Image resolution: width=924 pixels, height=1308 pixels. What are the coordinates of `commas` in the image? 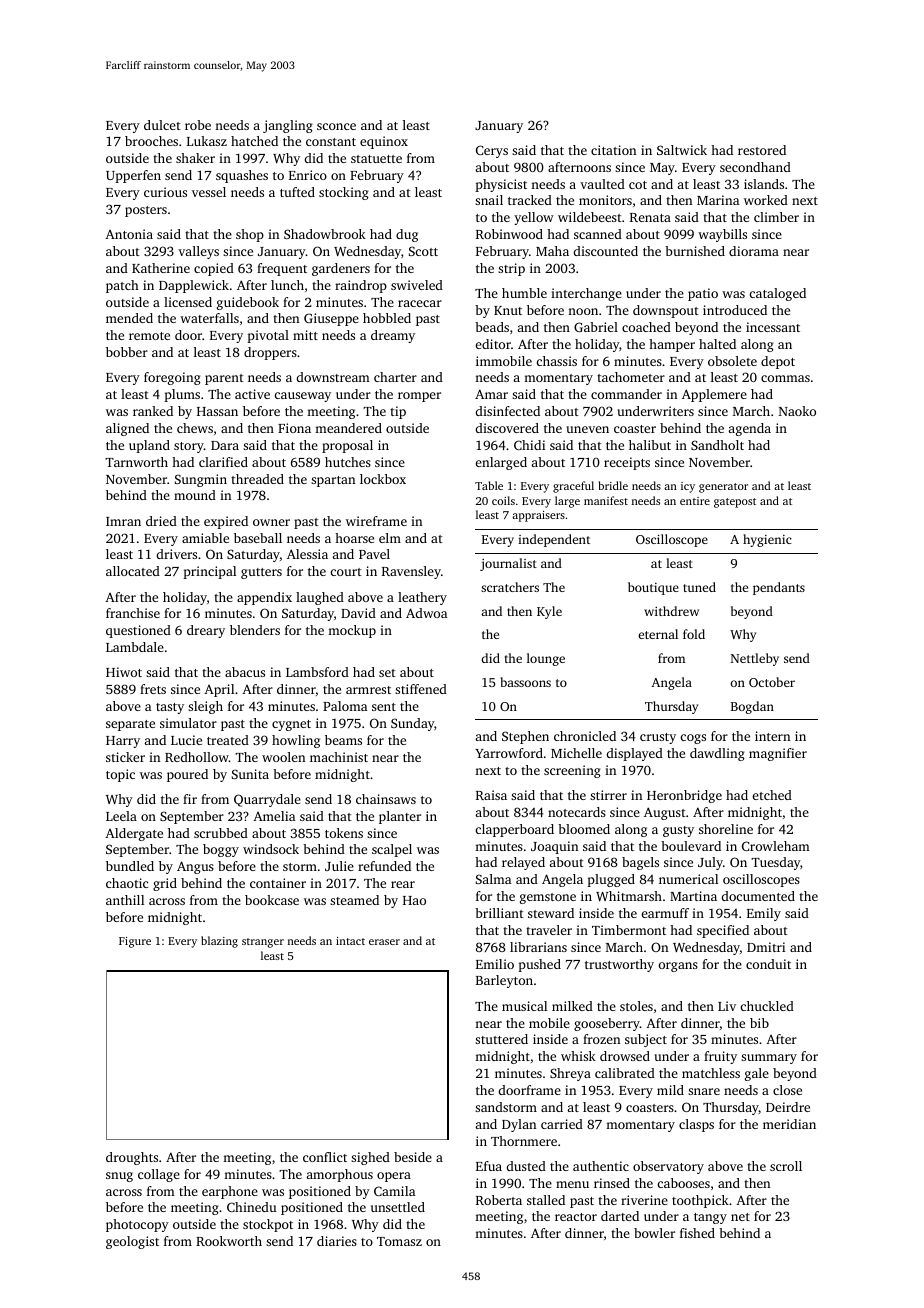 It's located at (785, 378).
